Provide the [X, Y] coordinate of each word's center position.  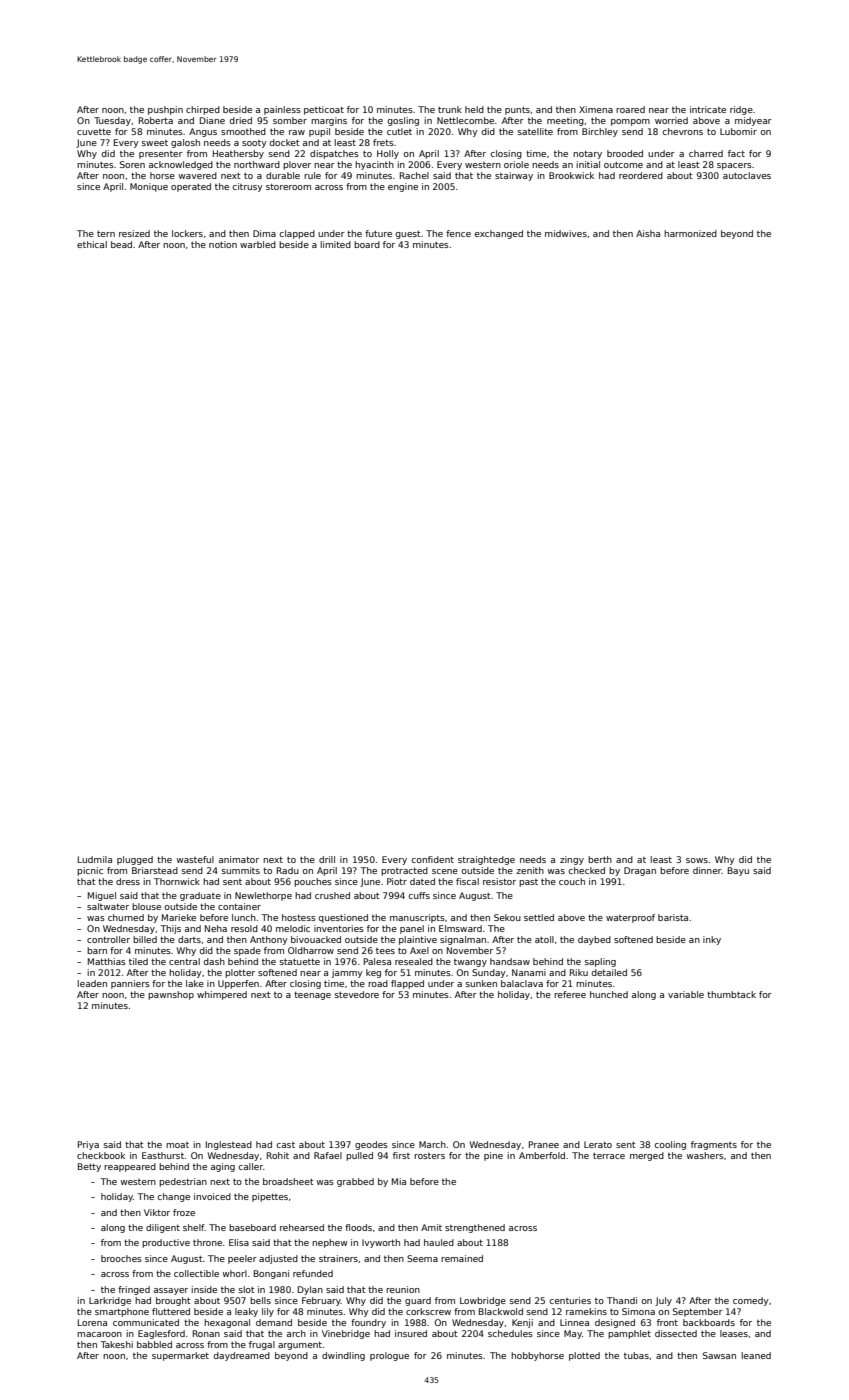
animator [239, 859]
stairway [514, 176]
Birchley [600, 132]
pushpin [165, 110]
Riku [579, 972]
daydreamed [241, 1356]
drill [327, 859]
